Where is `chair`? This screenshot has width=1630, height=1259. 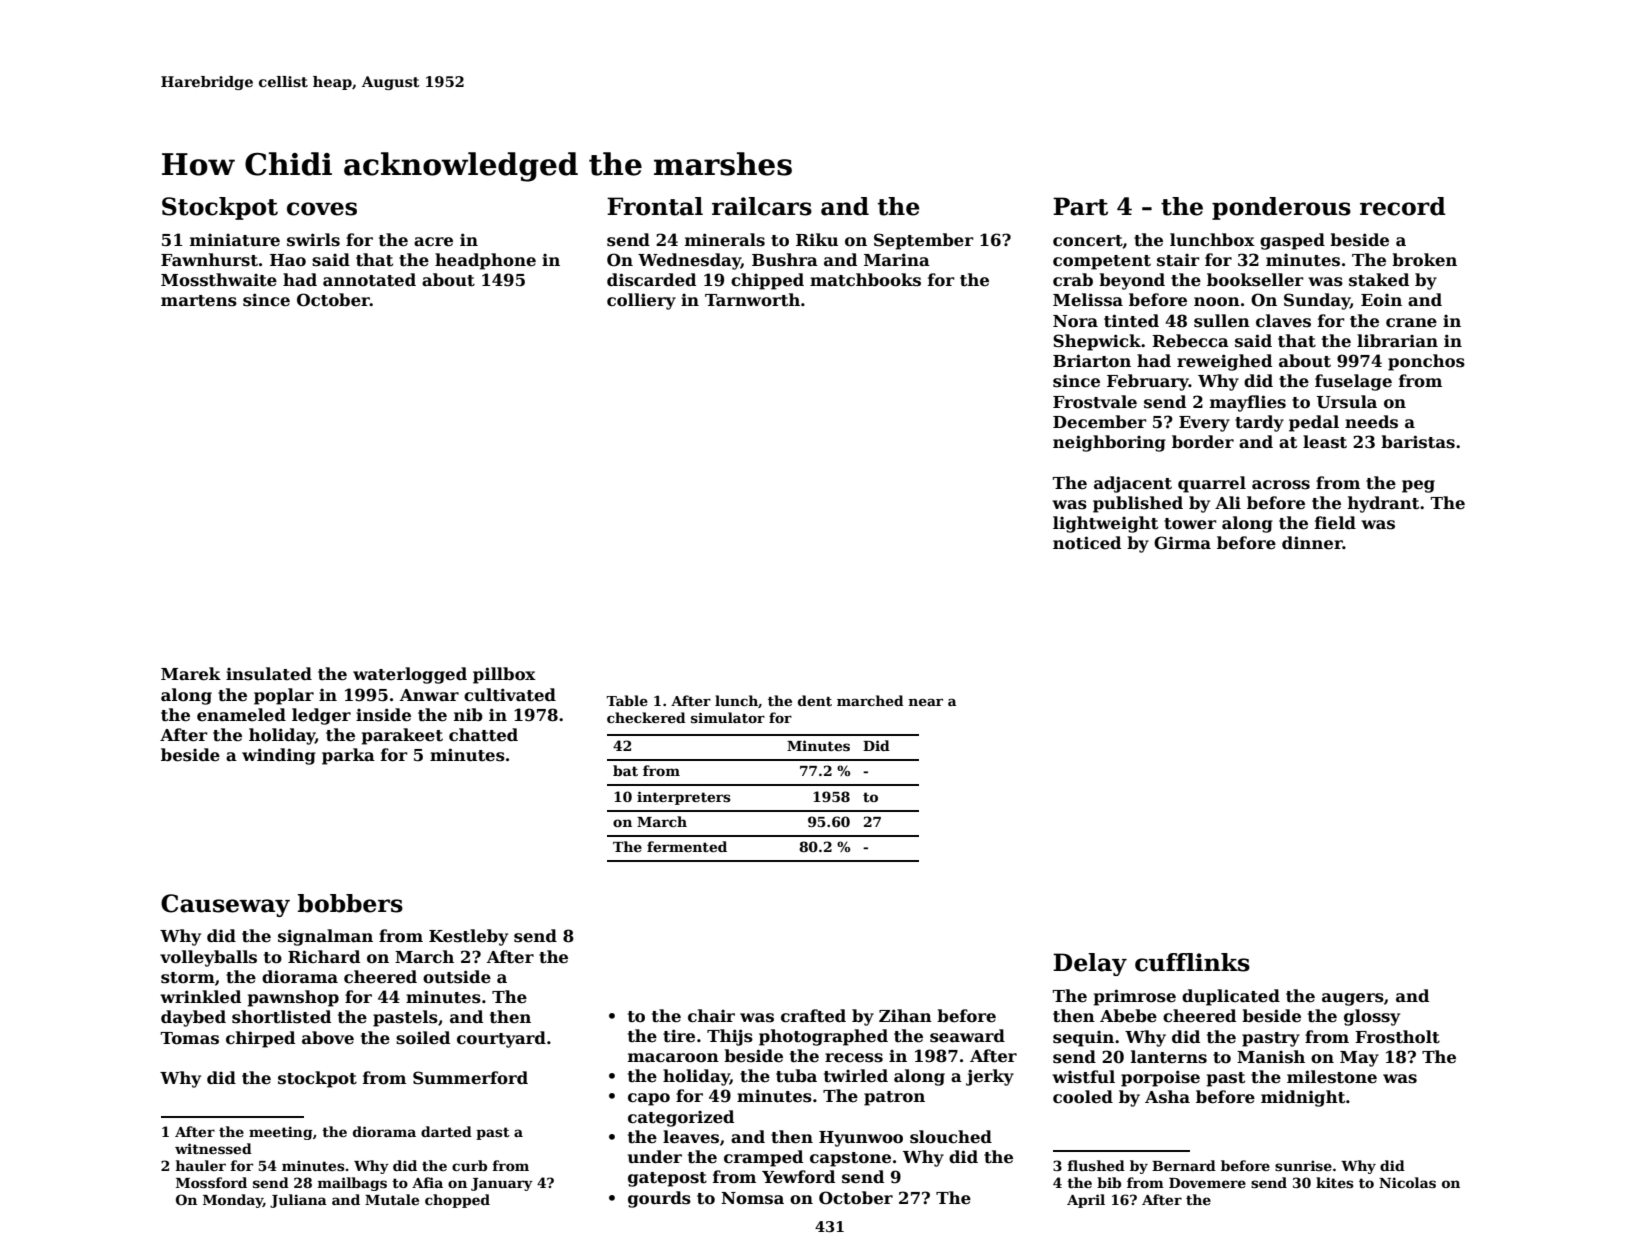 chair is located at coordinates (711, 1016).
